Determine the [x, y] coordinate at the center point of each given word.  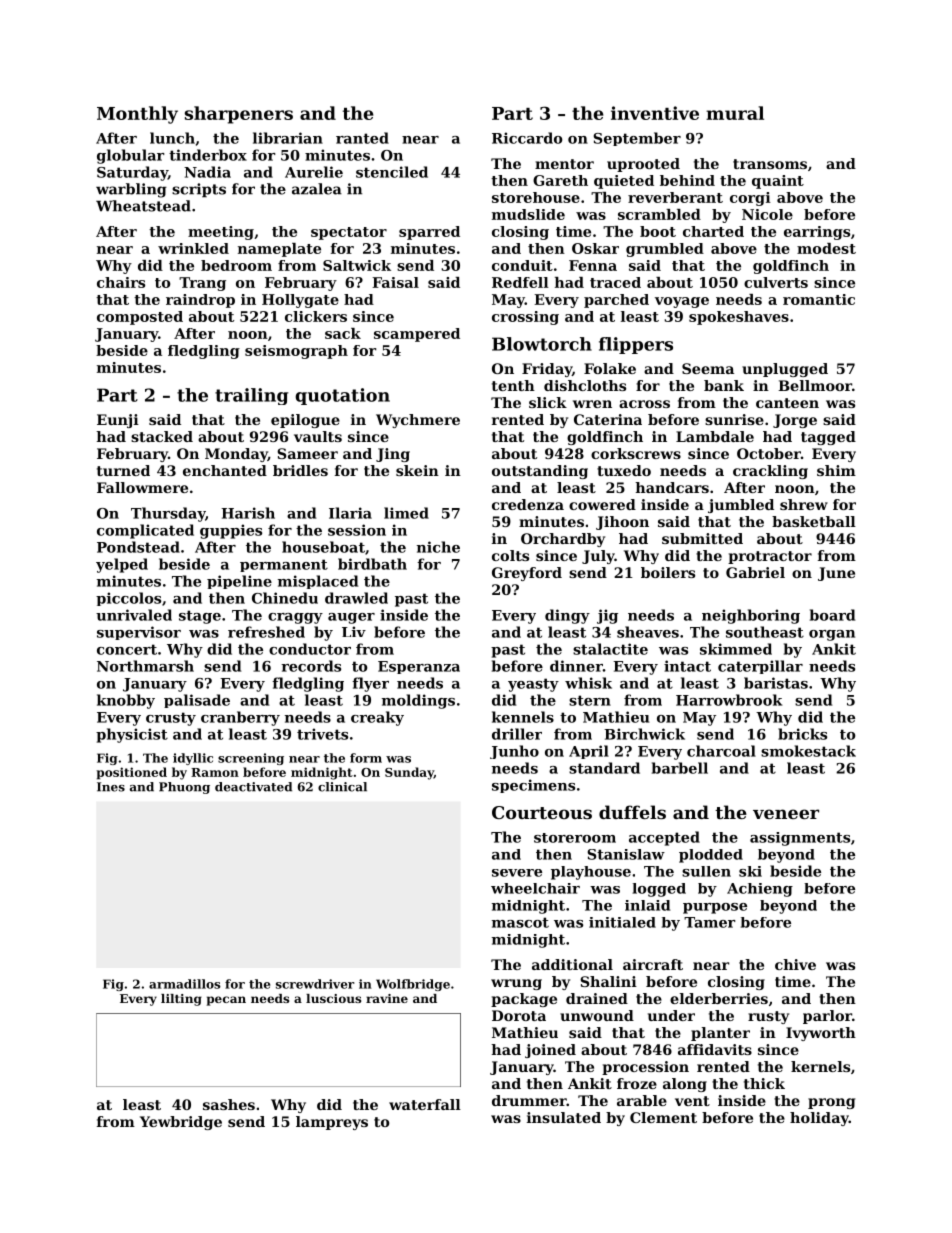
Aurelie [314, 172]
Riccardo [527, 138]
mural [735, 113]
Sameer [307, 453]
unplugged [785, 370]
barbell [680, 768]
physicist [132, 735]
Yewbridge [181, 1123]
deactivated [253, 787]
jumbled [741, 506]
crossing [525, 318]
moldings [418, 701]
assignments [800, 839]
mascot [520, 922]
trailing [251, 396]
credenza [528, 504]
